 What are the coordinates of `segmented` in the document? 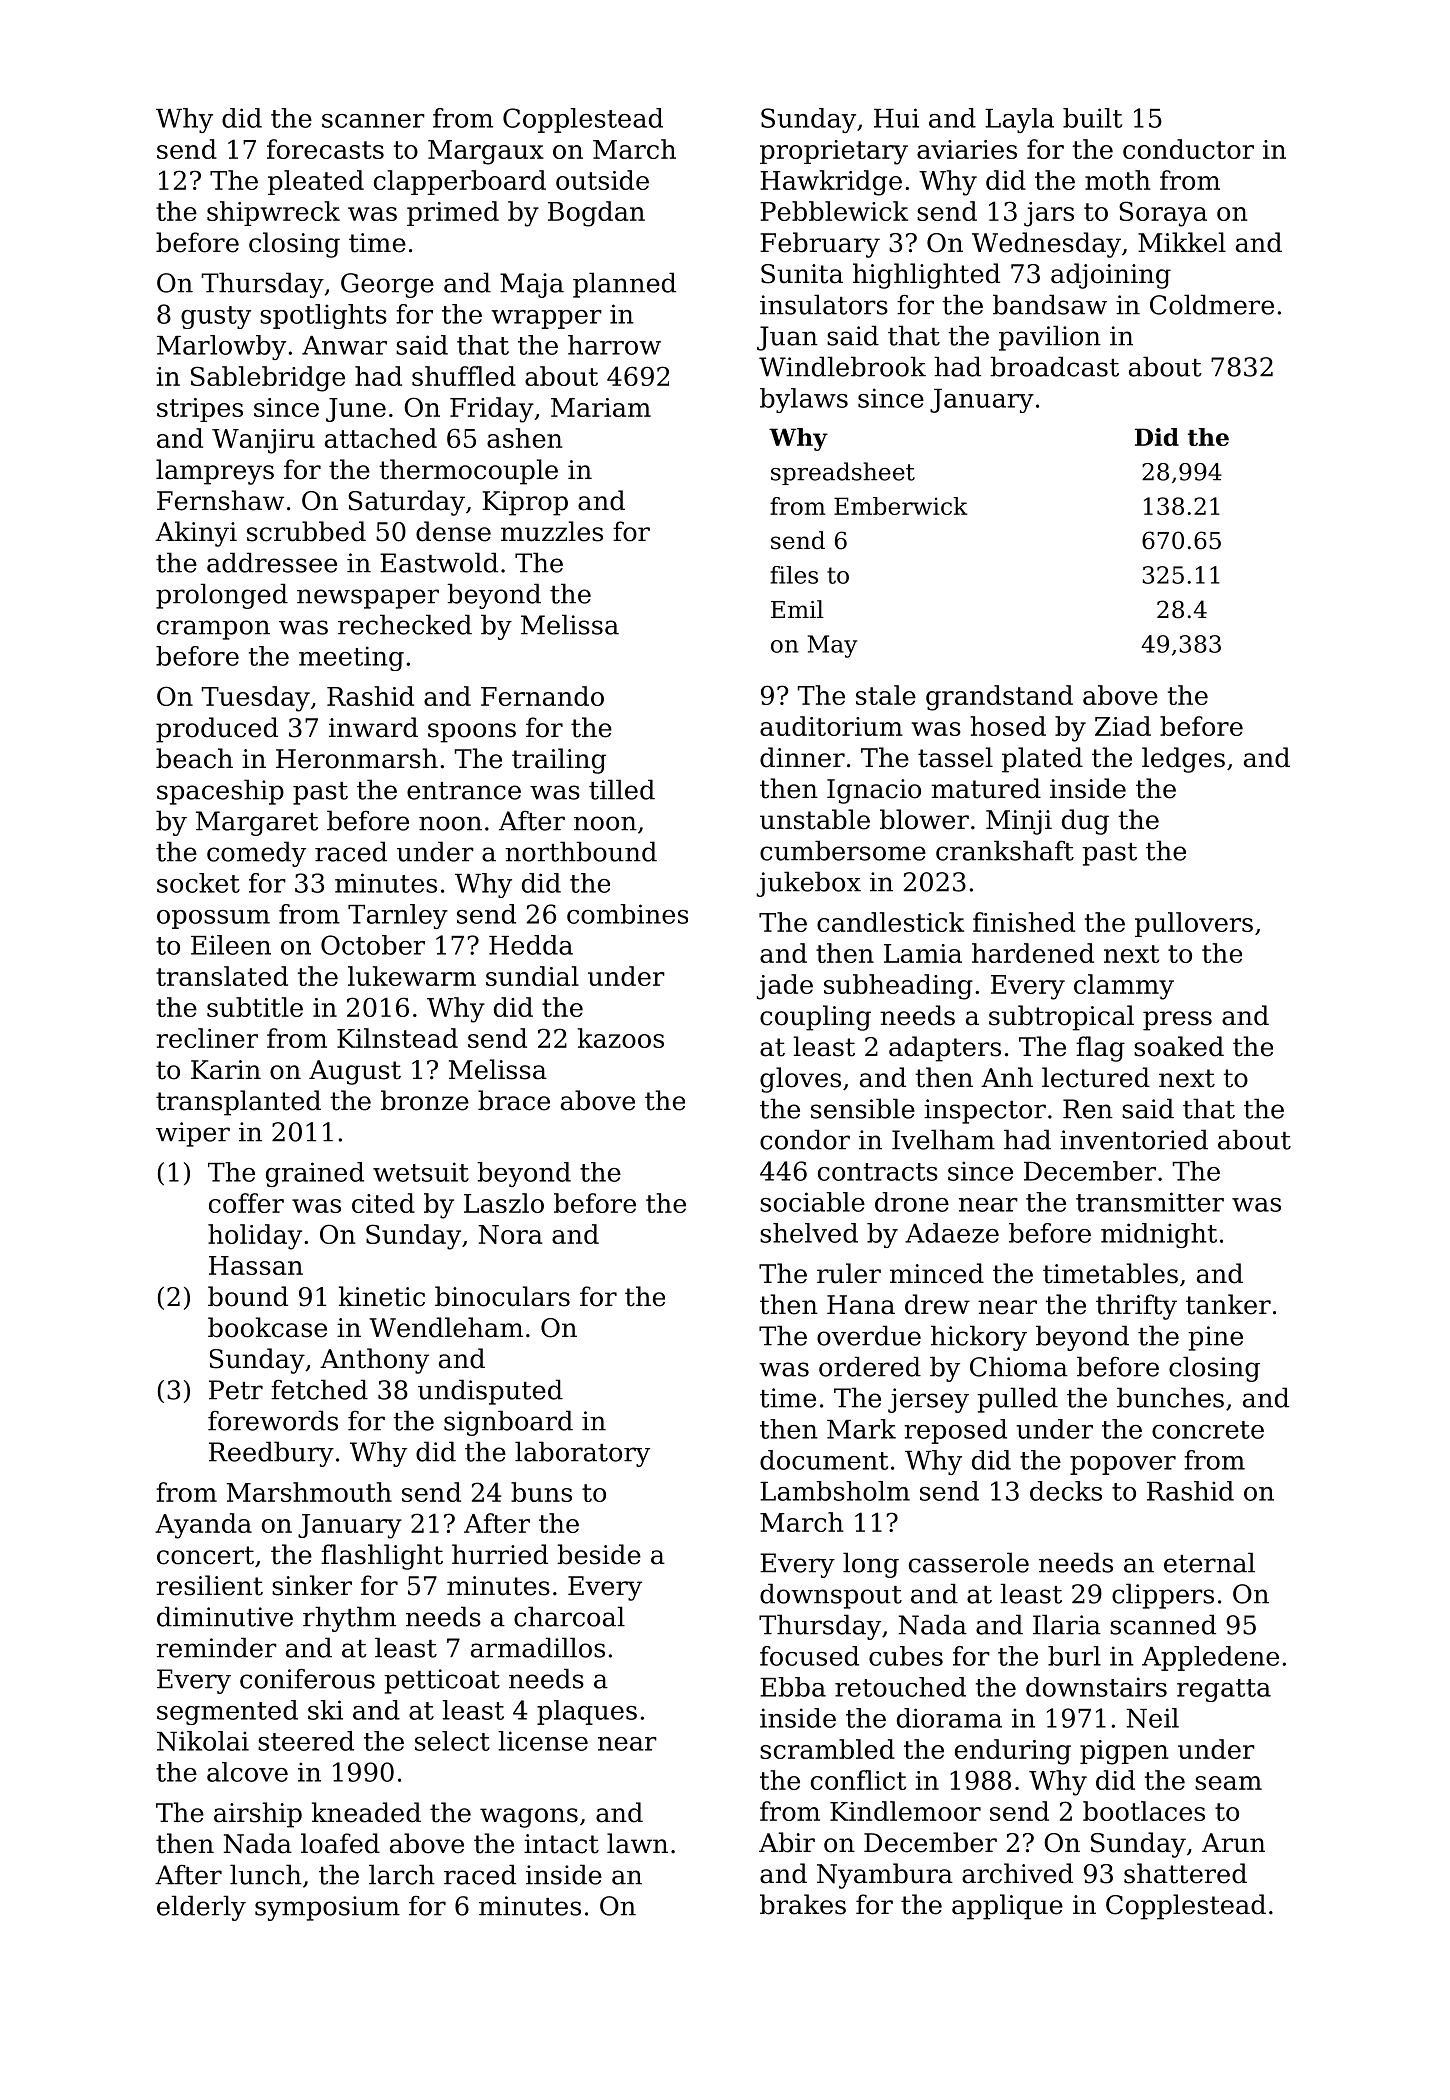 It's located at (227, 1712).
